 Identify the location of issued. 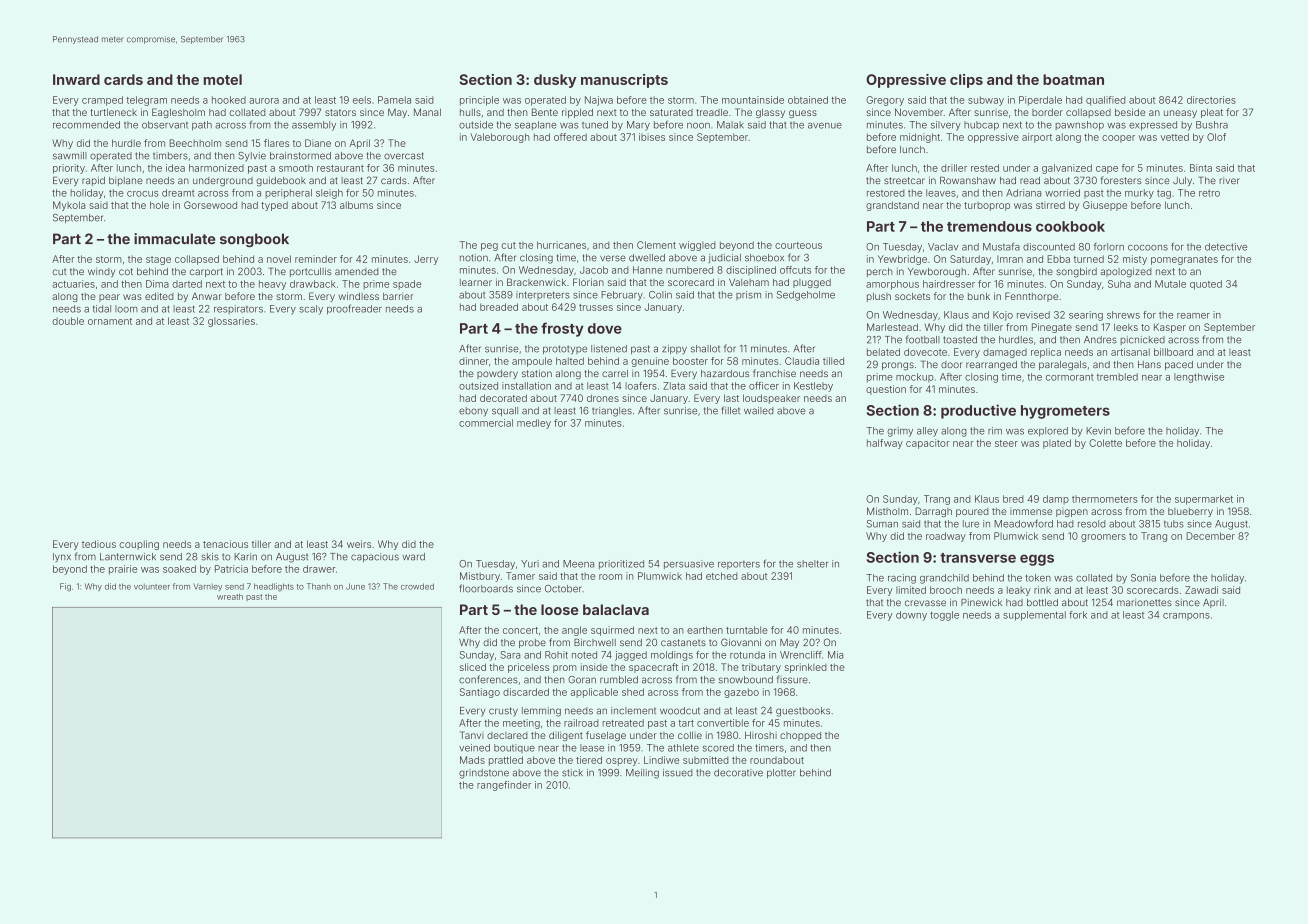
(678, 773).
